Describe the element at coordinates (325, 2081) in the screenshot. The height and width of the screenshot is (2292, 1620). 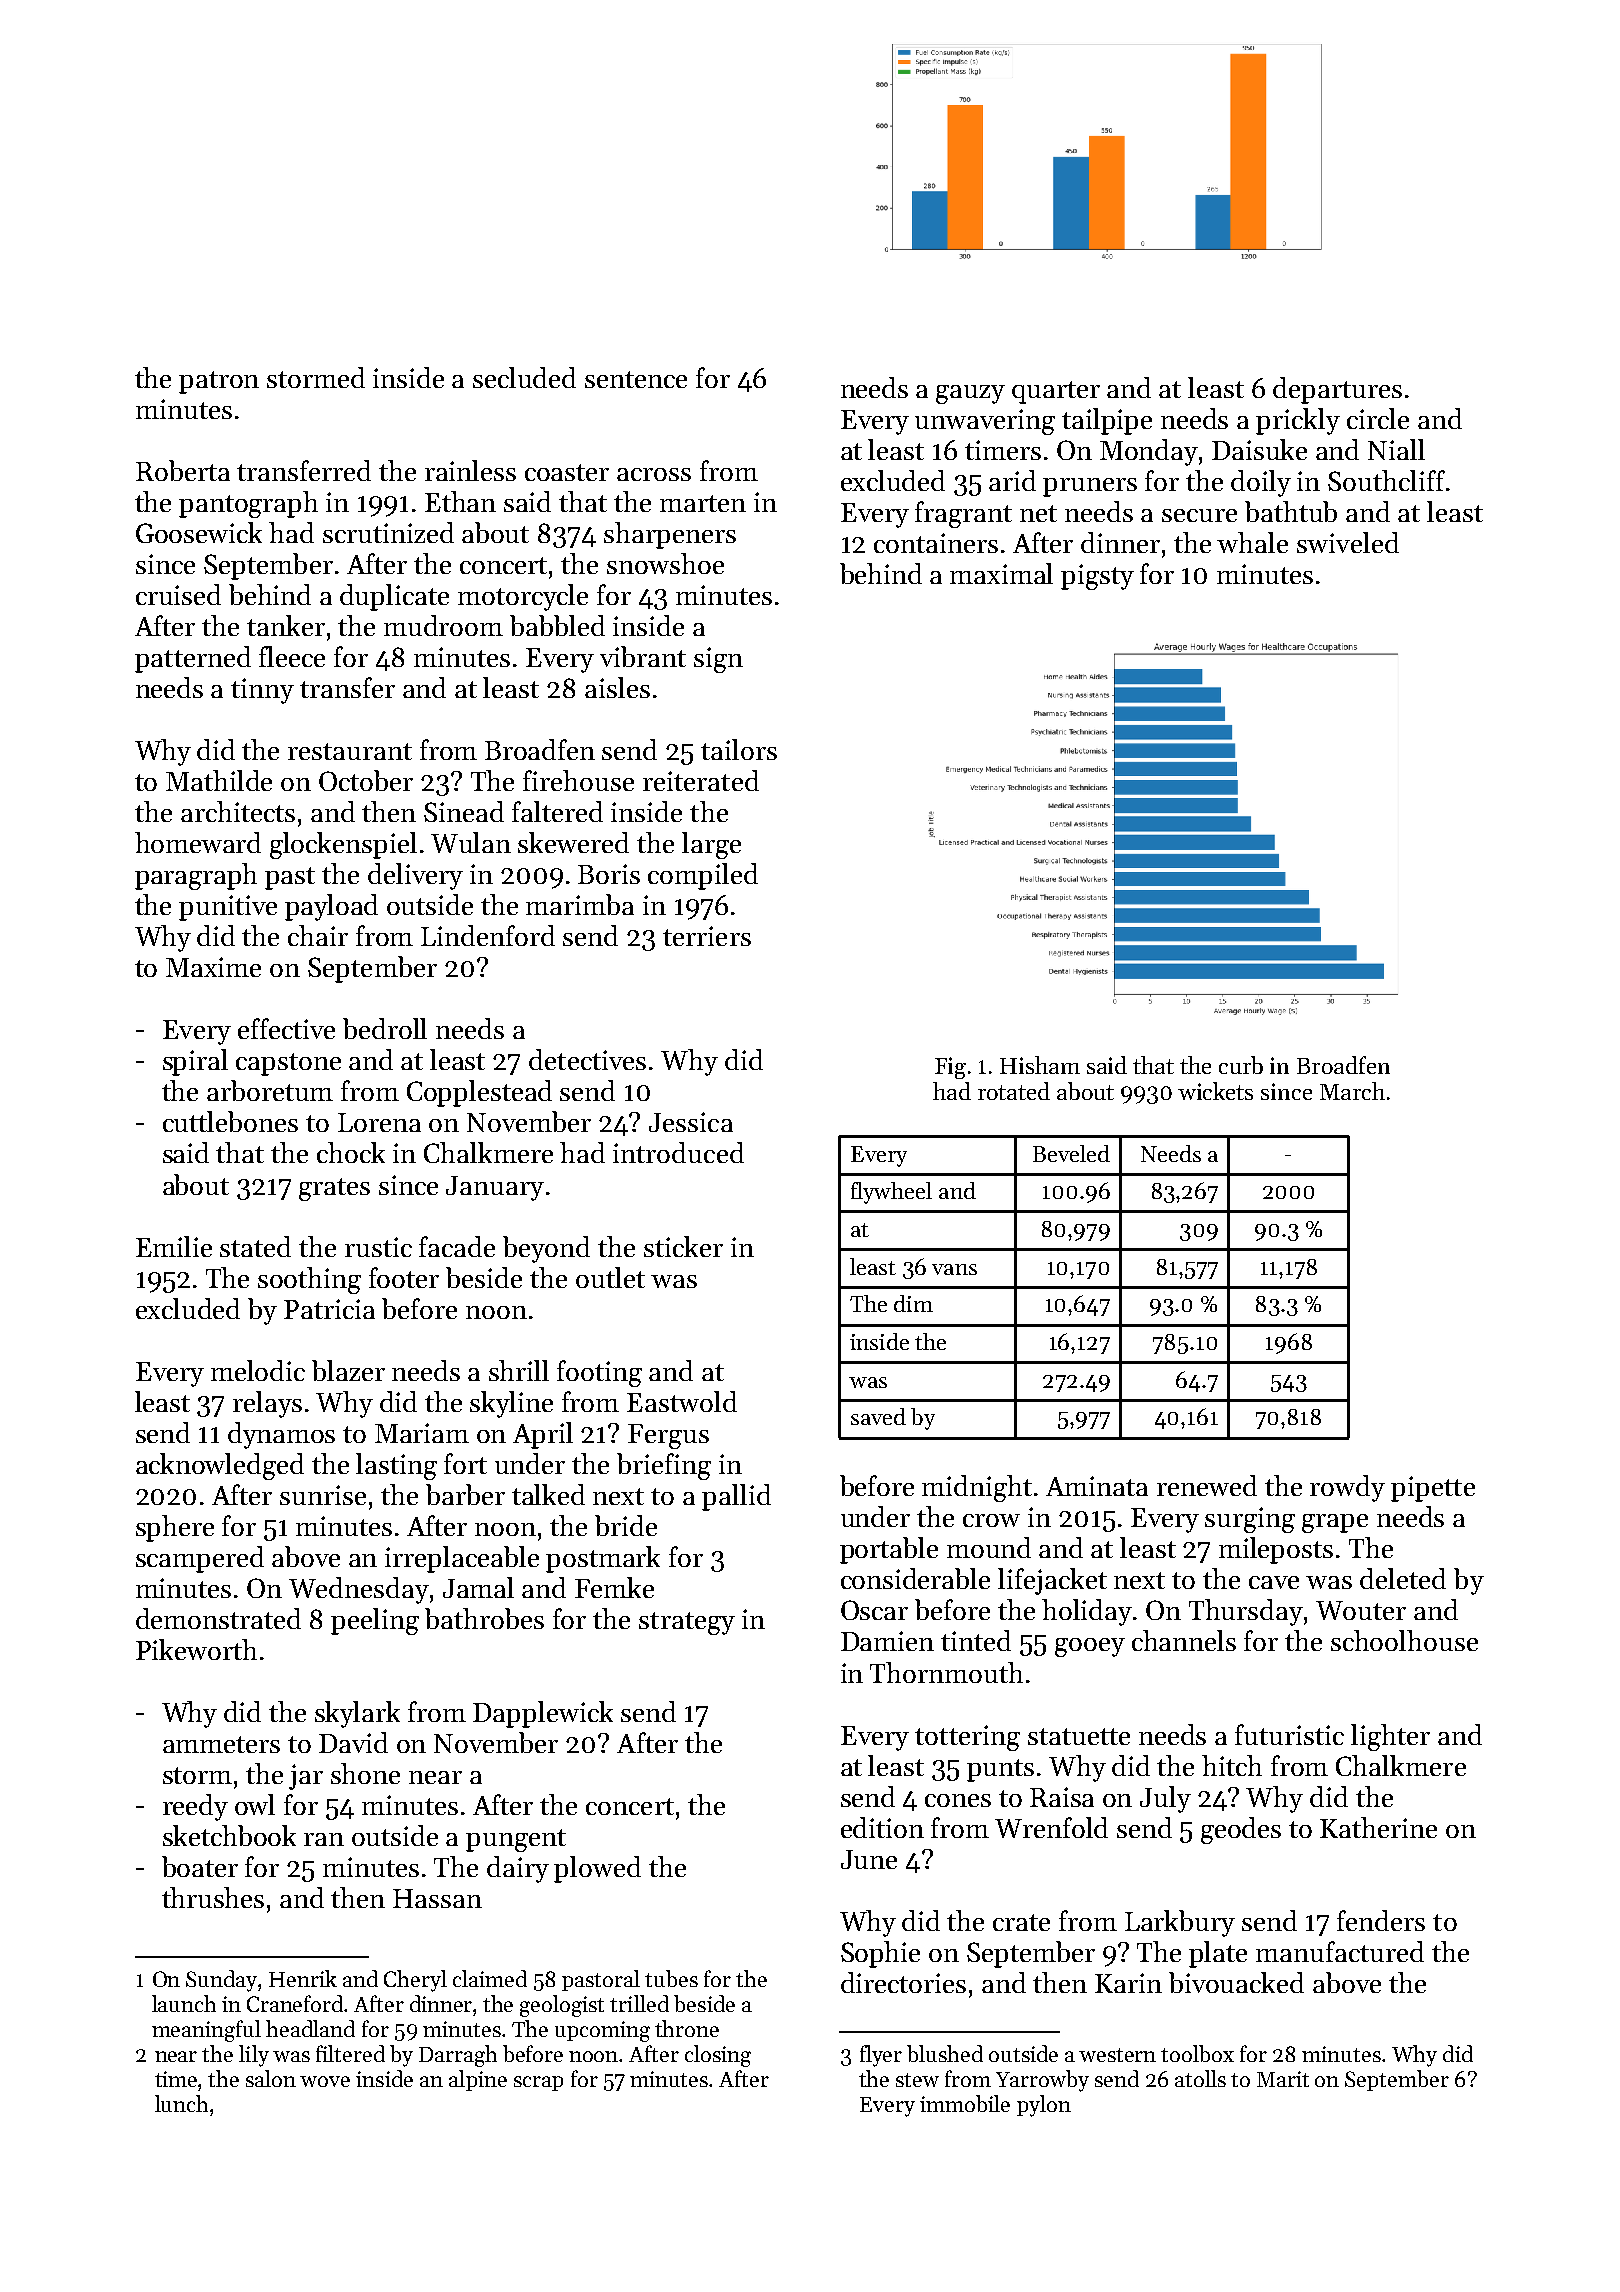
I see `wove` at that location.
